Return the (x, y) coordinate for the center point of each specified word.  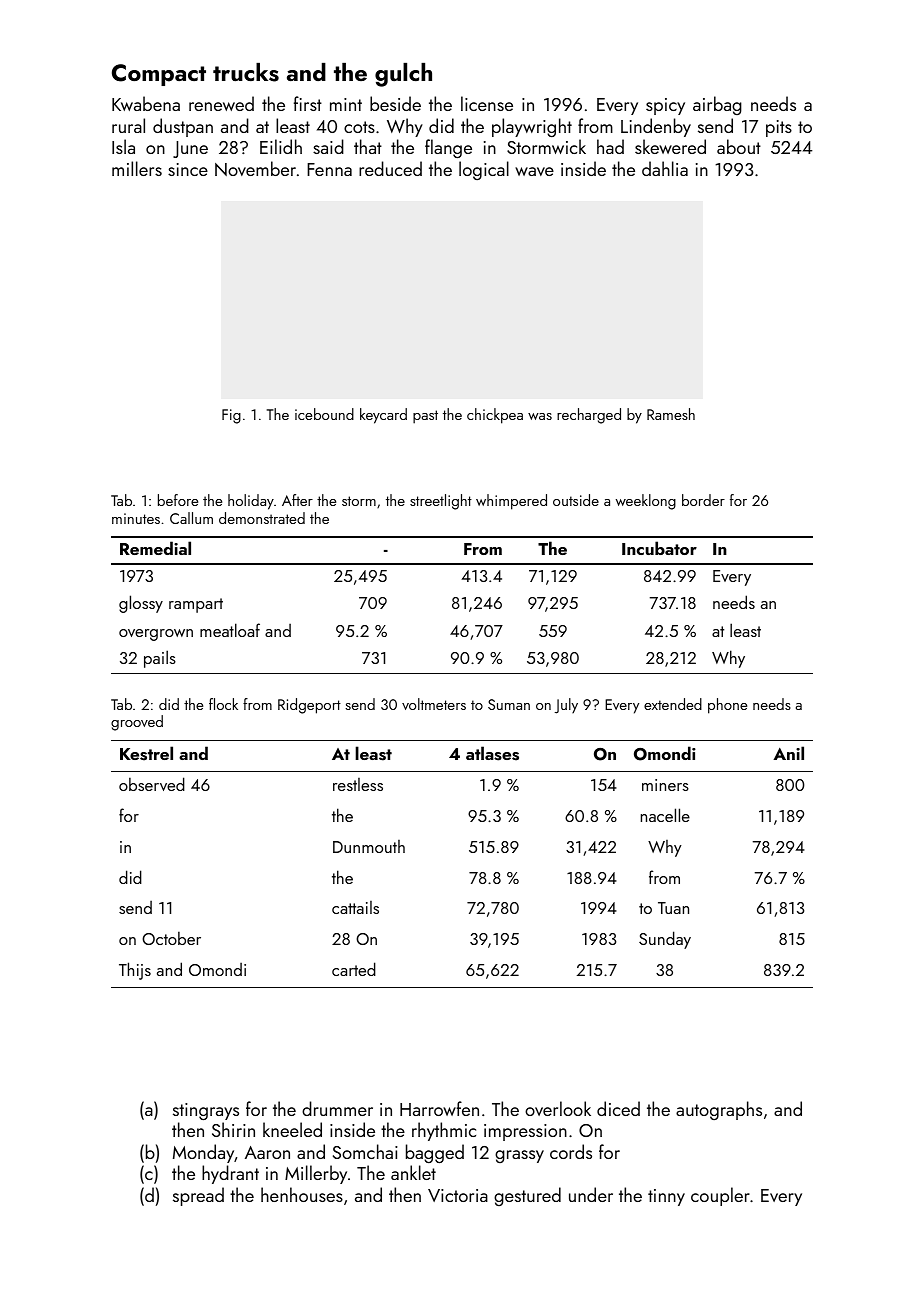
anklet (413, 1172)
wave (534, 171)
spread (198, 1196)
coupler (720, 1196)
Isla (123, 146)
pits (779, 128)
